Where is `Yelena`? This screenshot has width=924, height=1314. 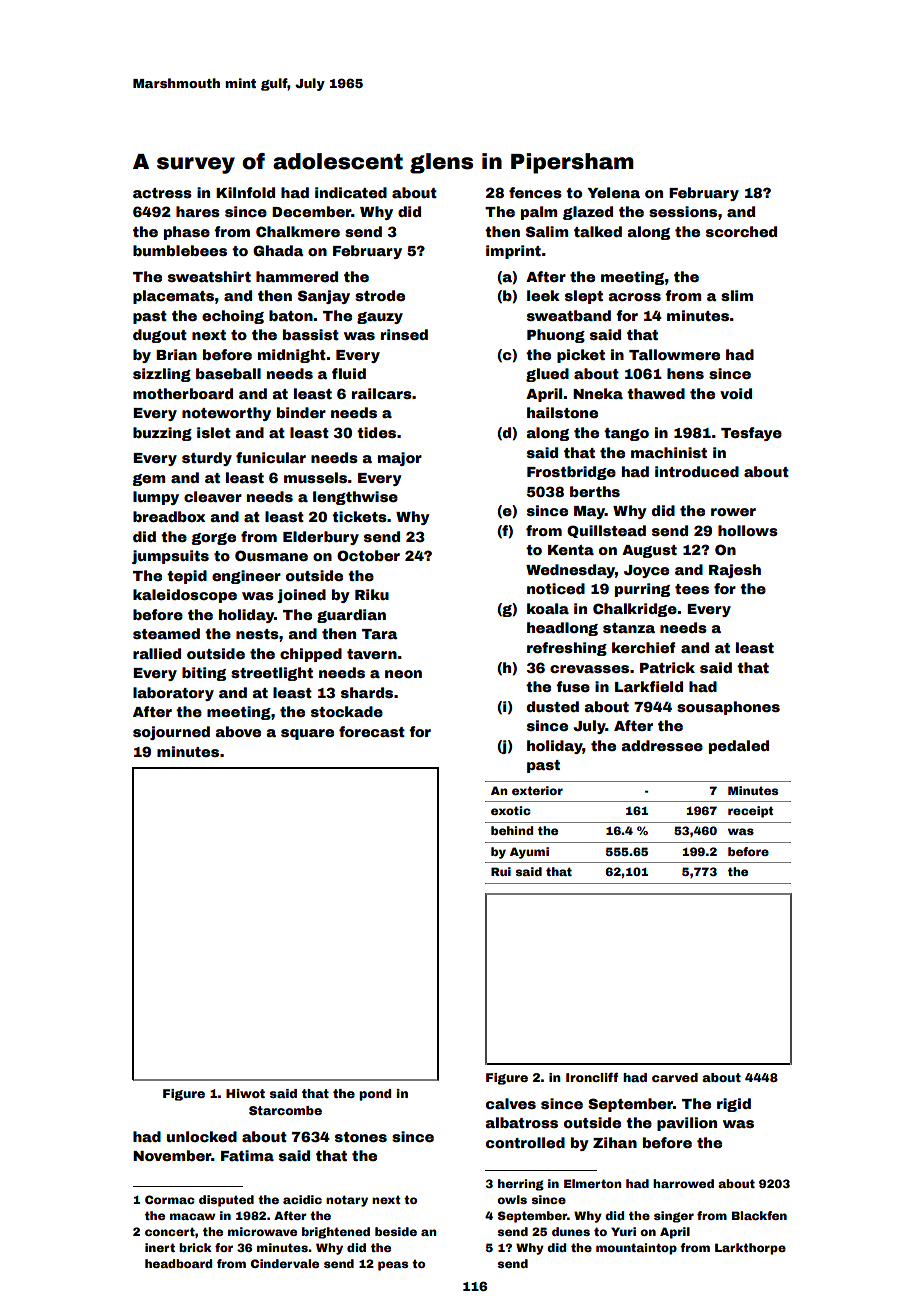 Yelena is located at coordinates (613, 192).
